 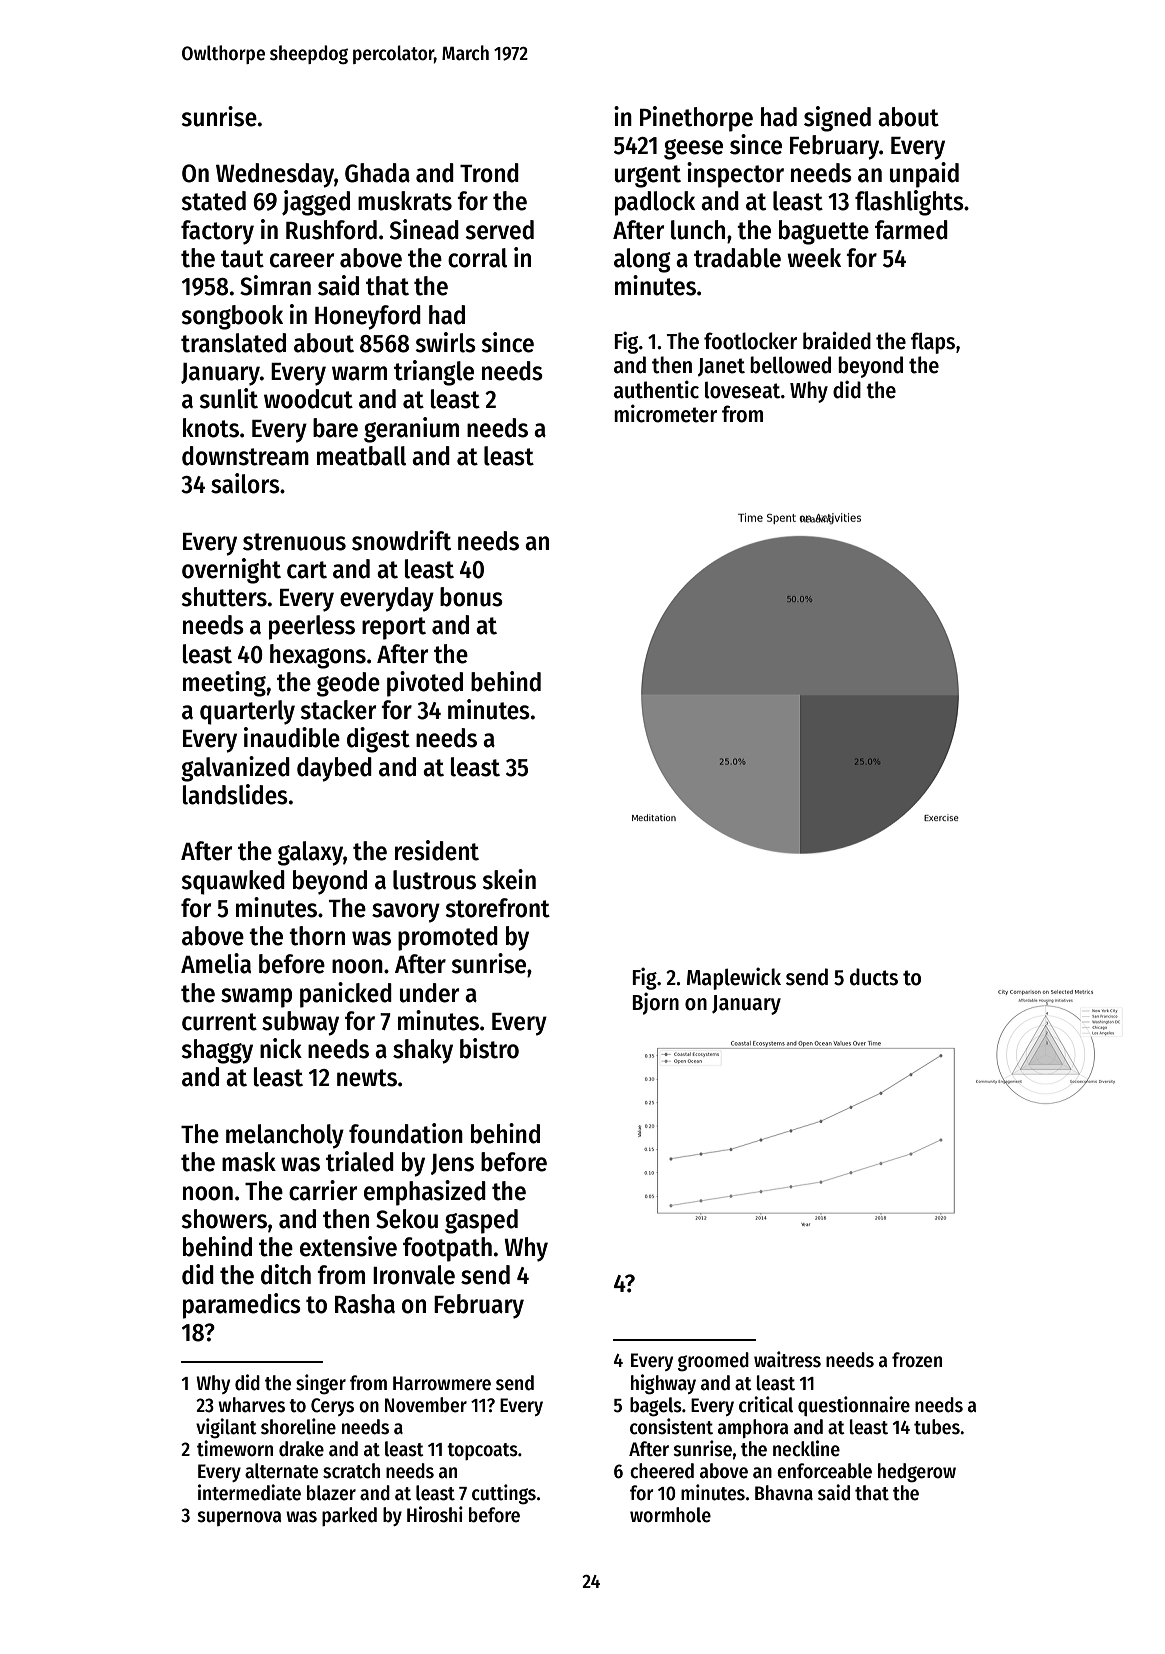 I want to click on micrometer, so click(x=665, y=413).
